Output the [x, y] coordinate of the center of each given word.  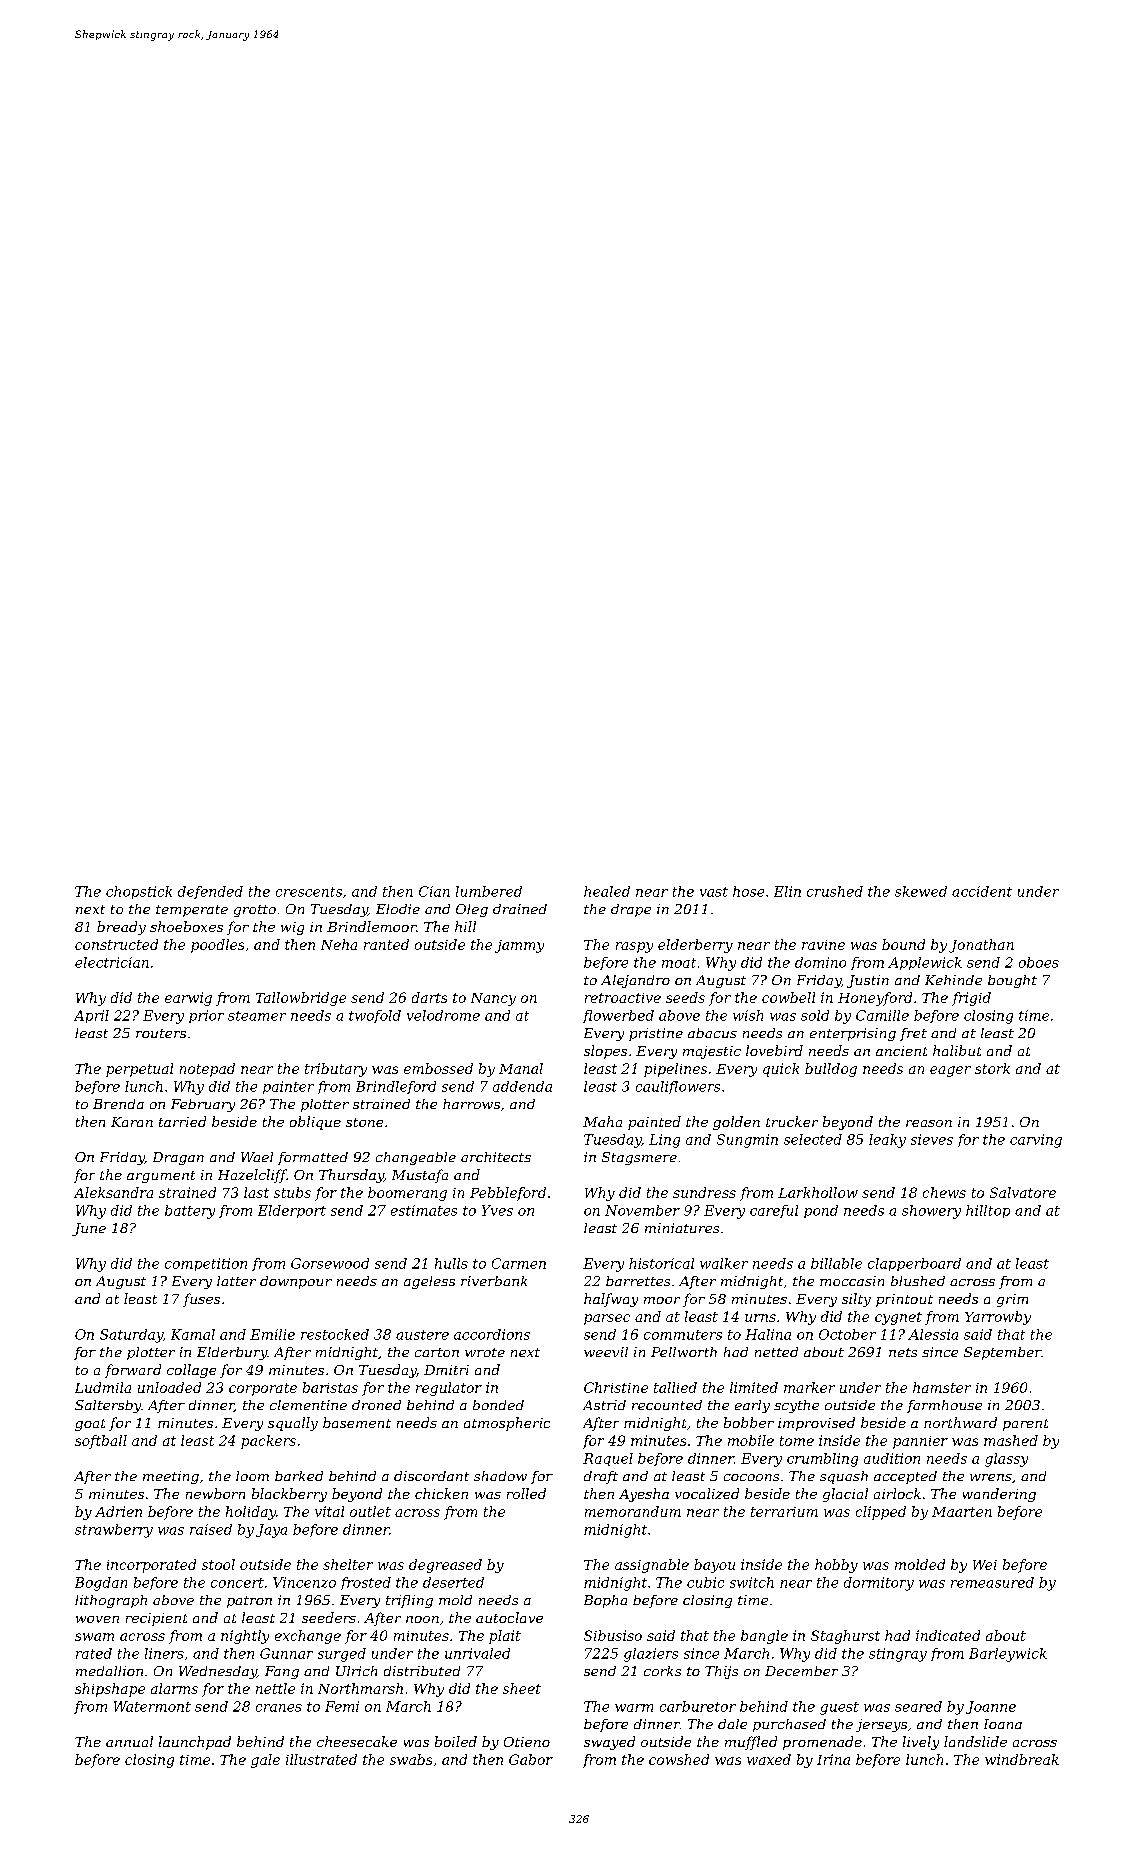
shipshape [110, 1690]
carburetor [698, 1706]
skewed [921, 891]
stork [992, 1068]
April [91, 1016]
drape [631, 910]
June [89, 1229]
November [642, 1210]
